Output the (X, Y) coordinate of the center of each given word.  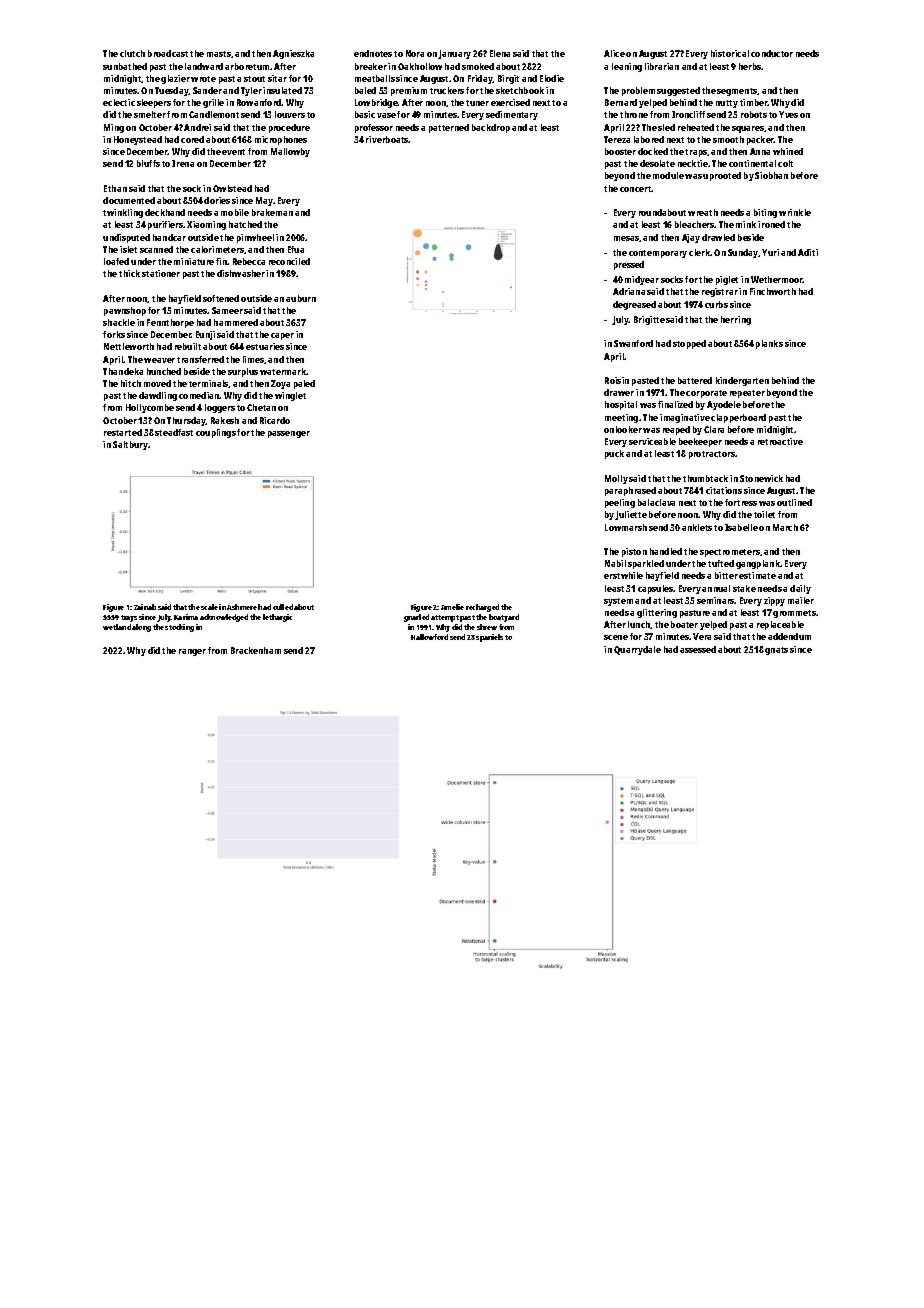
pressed (629, 265)
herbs (750, 66)
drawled (718, 237)
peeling (620, 503)
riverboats (387, 139)
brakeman (272, 212)
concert (636, 189)
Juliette (631, 515)
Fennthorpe (170, 323)
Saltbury (131, 445)
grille (213, 103)
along (141, 628)
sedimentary (512, 115)
